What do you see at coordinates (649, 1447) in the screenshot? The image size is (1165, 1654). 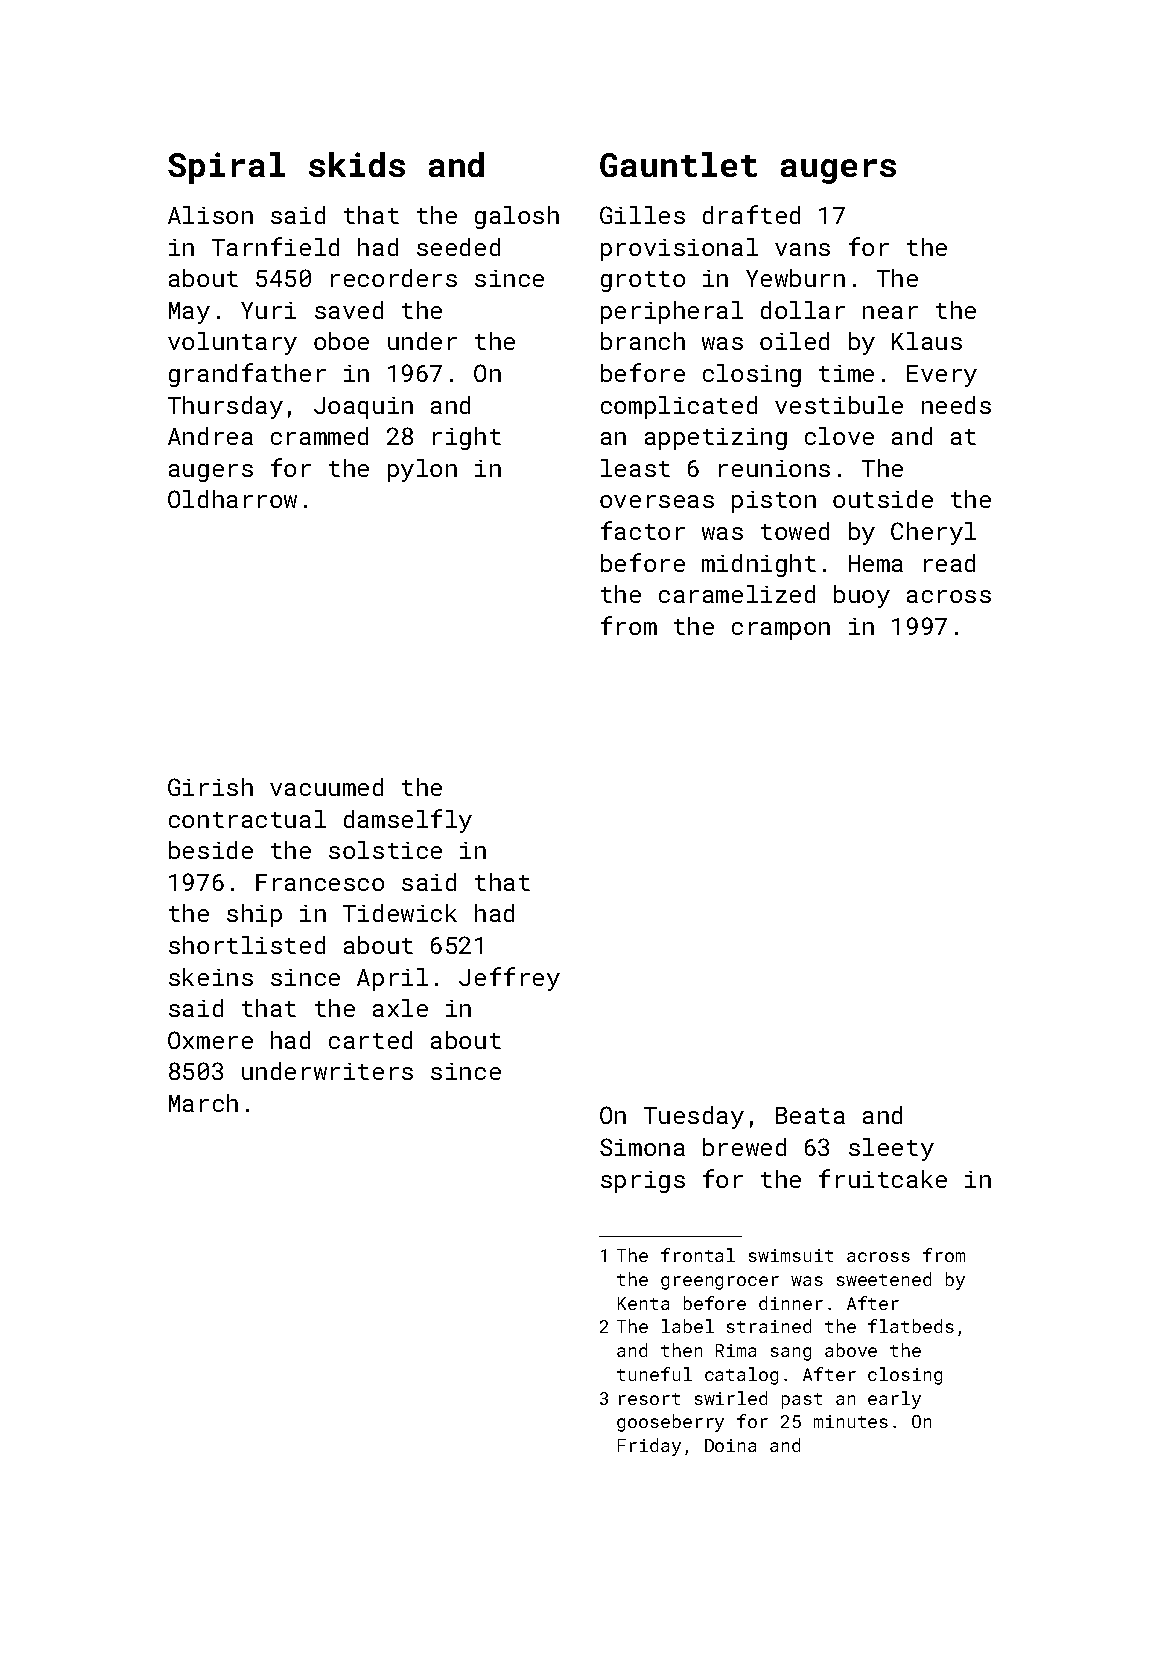 I see `Friday` at bounding box center [649, 1447].
